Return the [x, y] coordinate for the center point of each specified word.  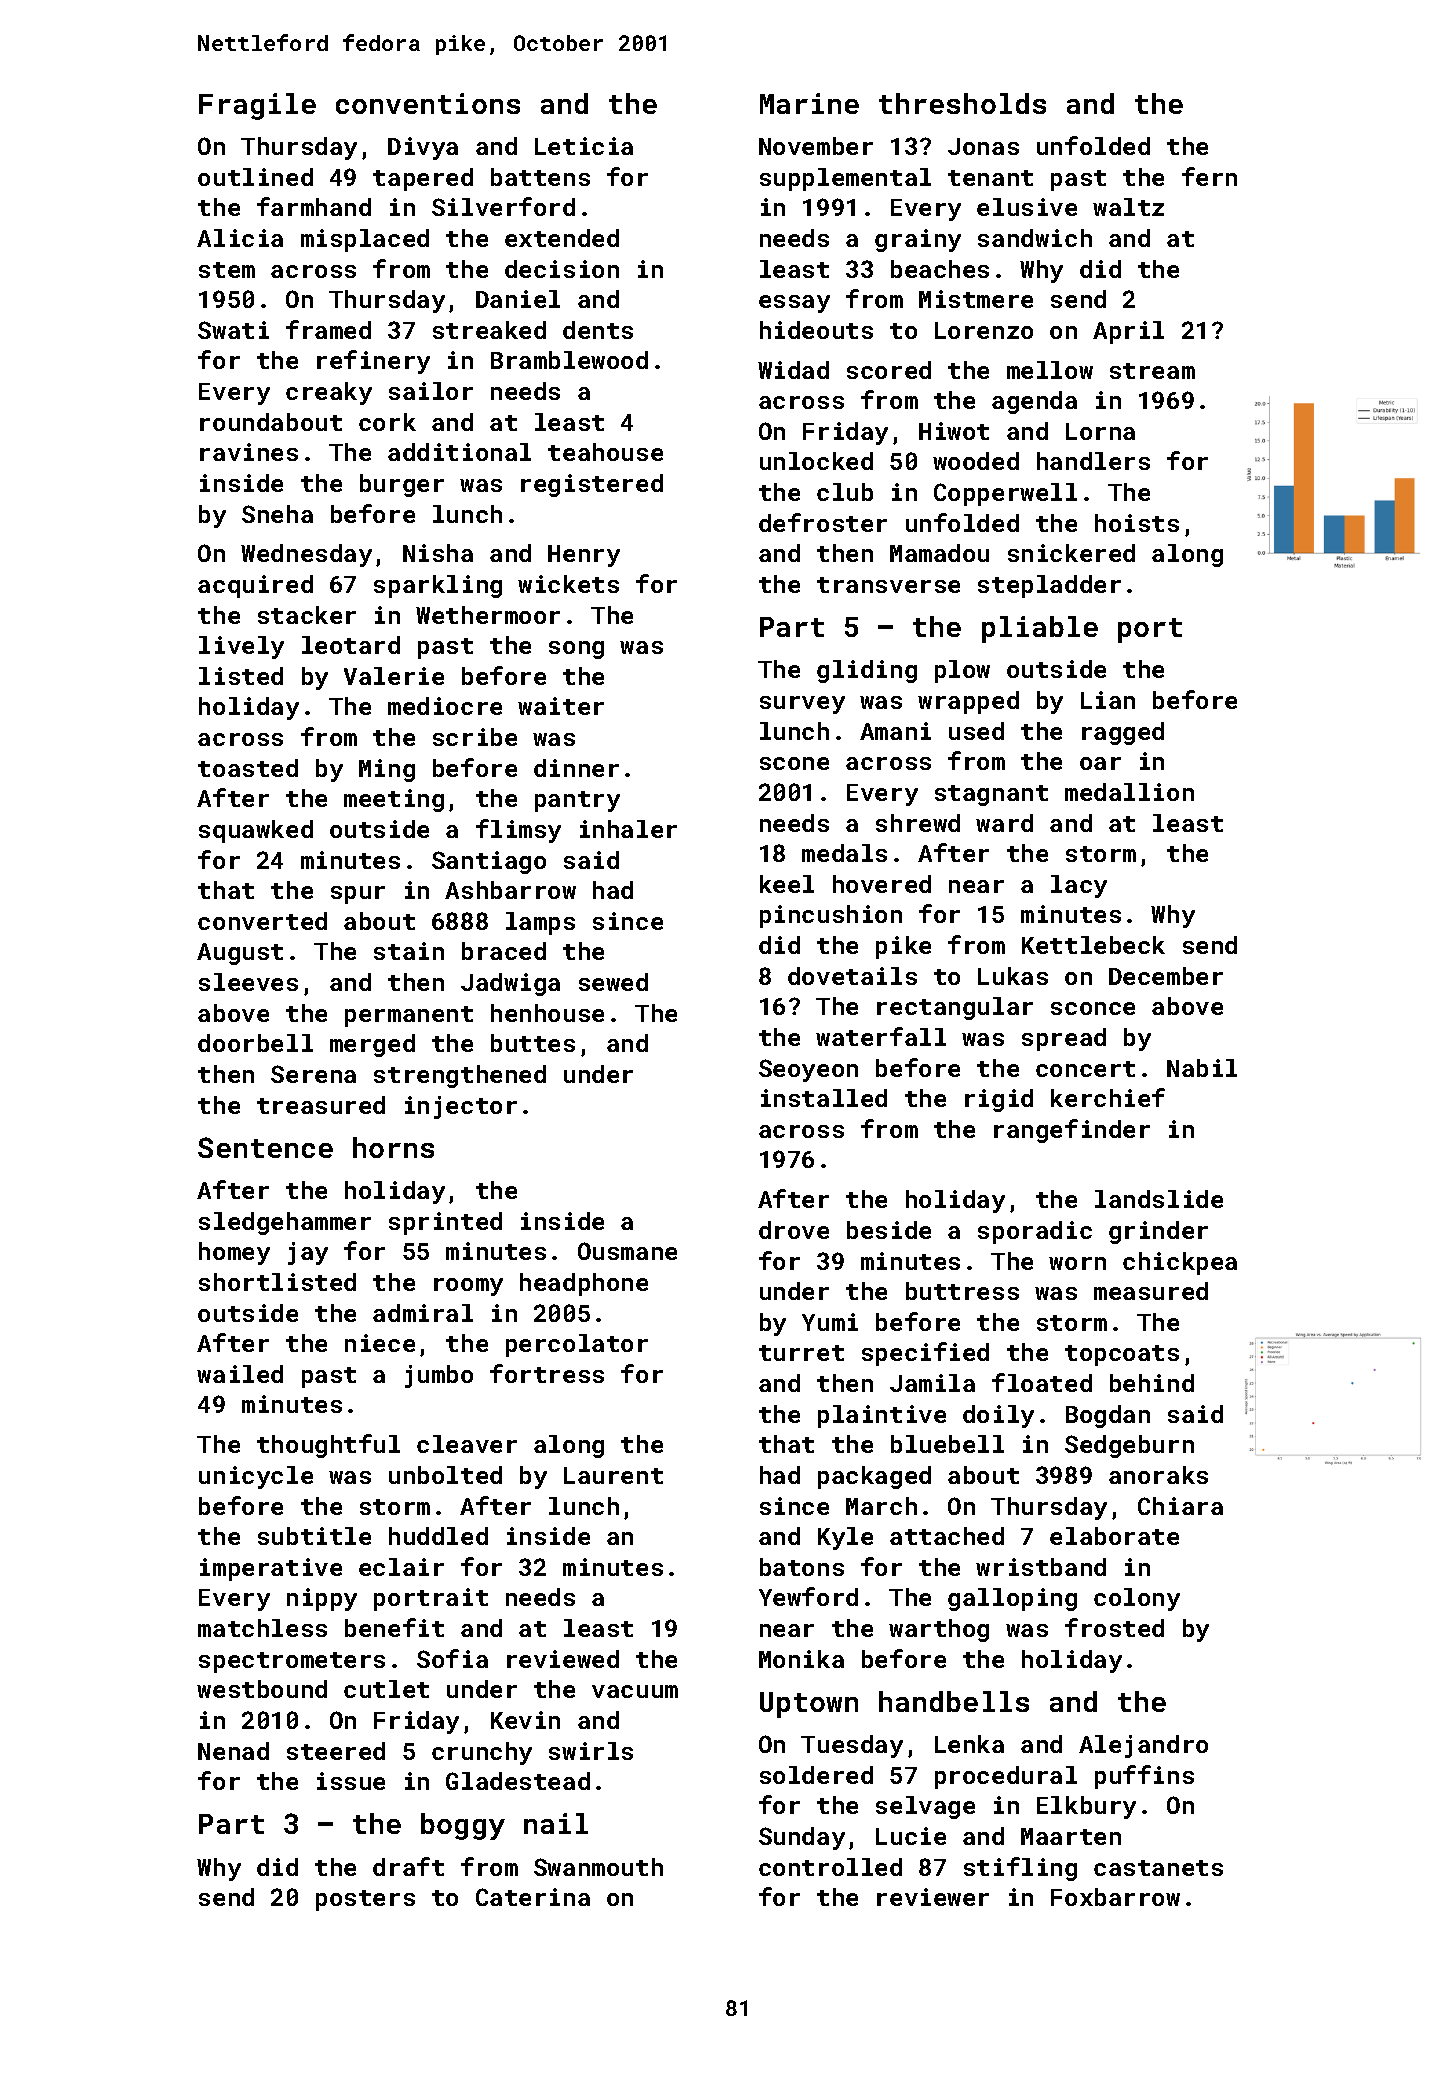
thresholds [962, 103]
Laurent [613, 1475]
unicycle [256, 1477]
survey [802, 705]
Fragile [257, 106]
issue [351, 1781]
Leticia [584, 146]
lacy [1079, 886]
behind [1152, 1383]
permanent [409, 1016]
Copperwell [1005, 494]
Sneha [277, 514]
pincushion [831, 916]
